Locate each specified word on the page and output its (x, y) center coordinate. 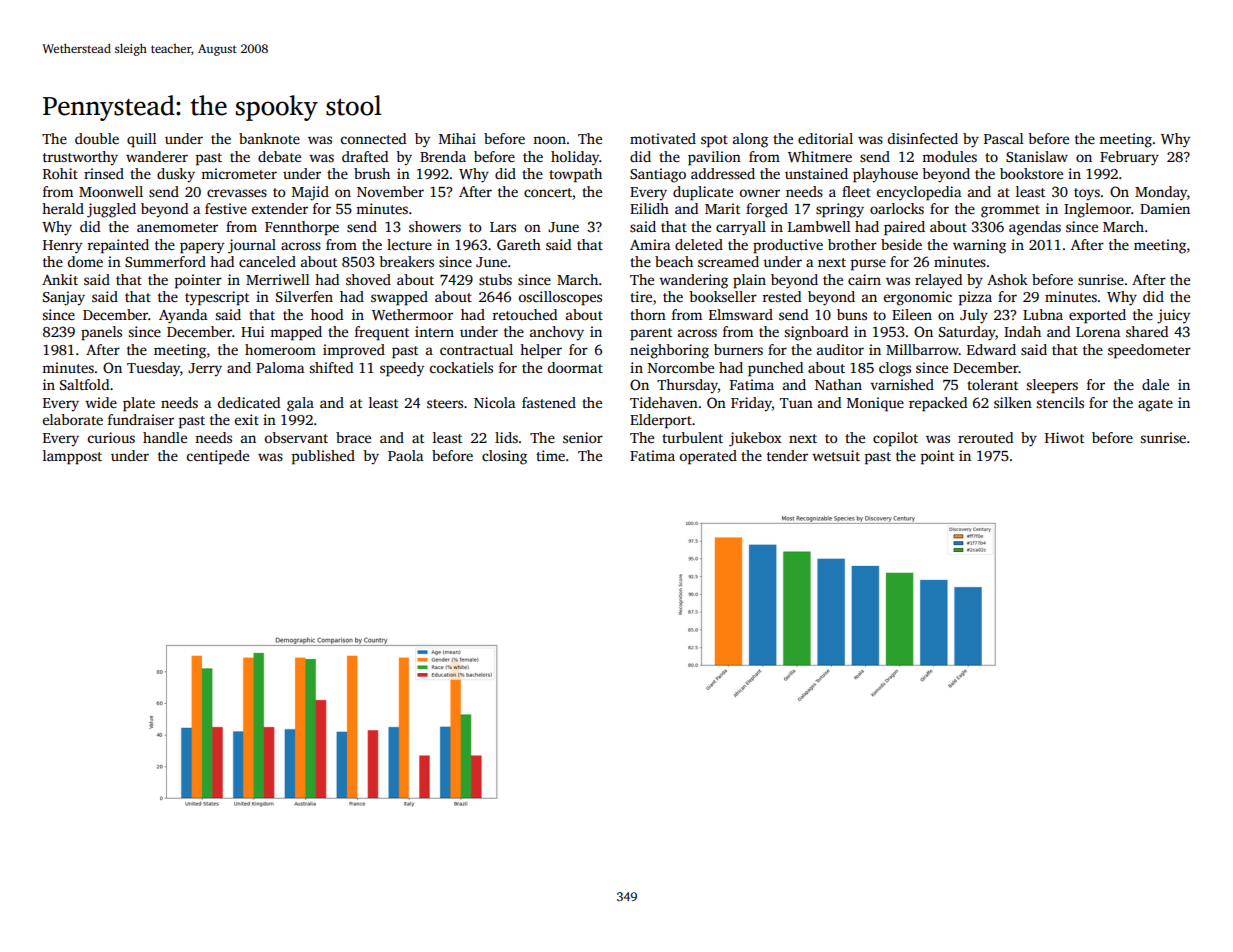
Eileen (912, 314)
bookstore (1031, 173)
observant (296, 437)
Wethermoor (412, 314)
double (97, 138)
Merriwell (278, 279)
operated (708, 457)
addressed (723, 173)
